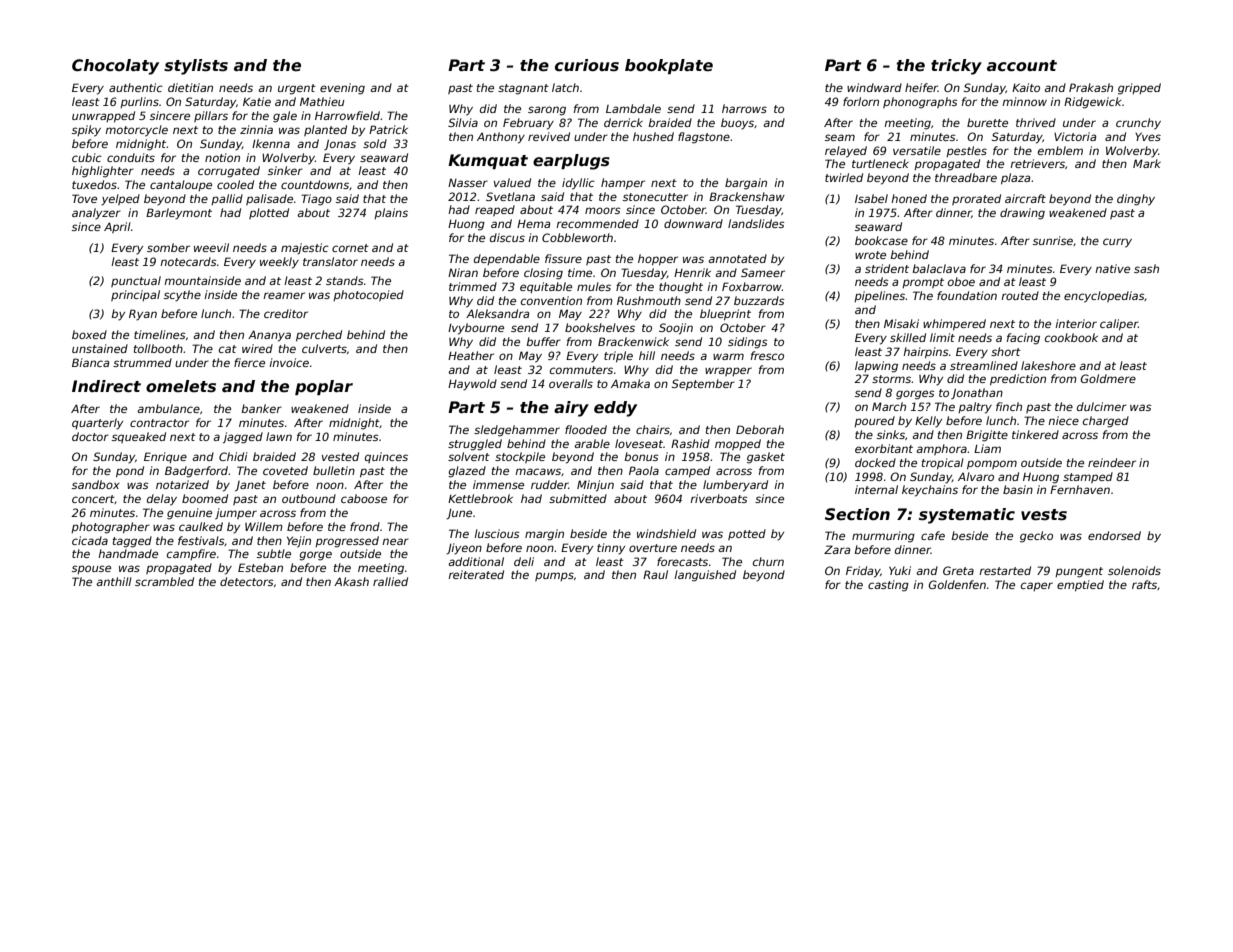 This image has width=1233, height=952. Describe the element at coordinates (507, 237) in the image. I see `discus` at that location.
